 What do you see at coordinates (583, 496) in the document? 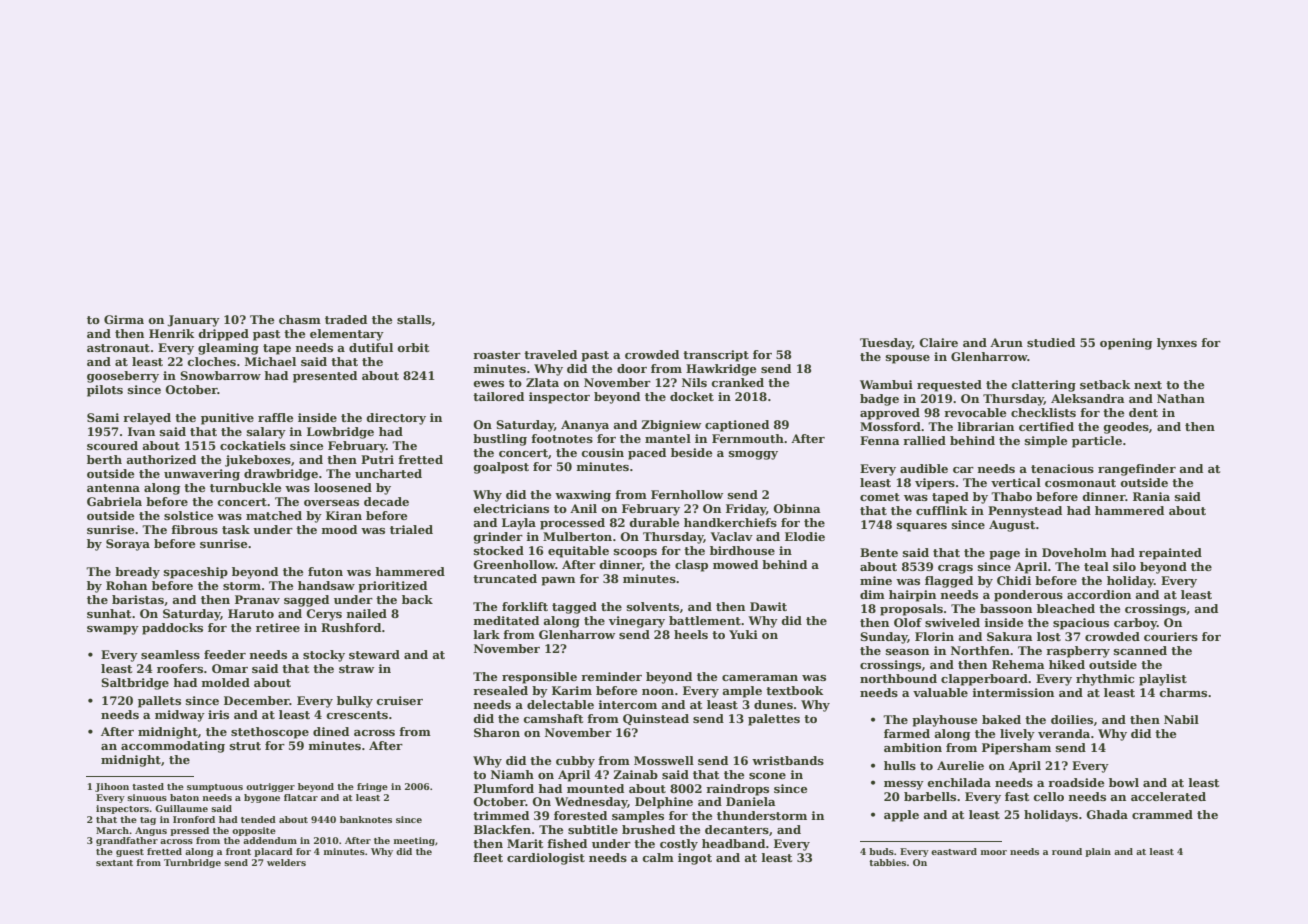
I see `waxwing` at bounding box center [583, 496].
